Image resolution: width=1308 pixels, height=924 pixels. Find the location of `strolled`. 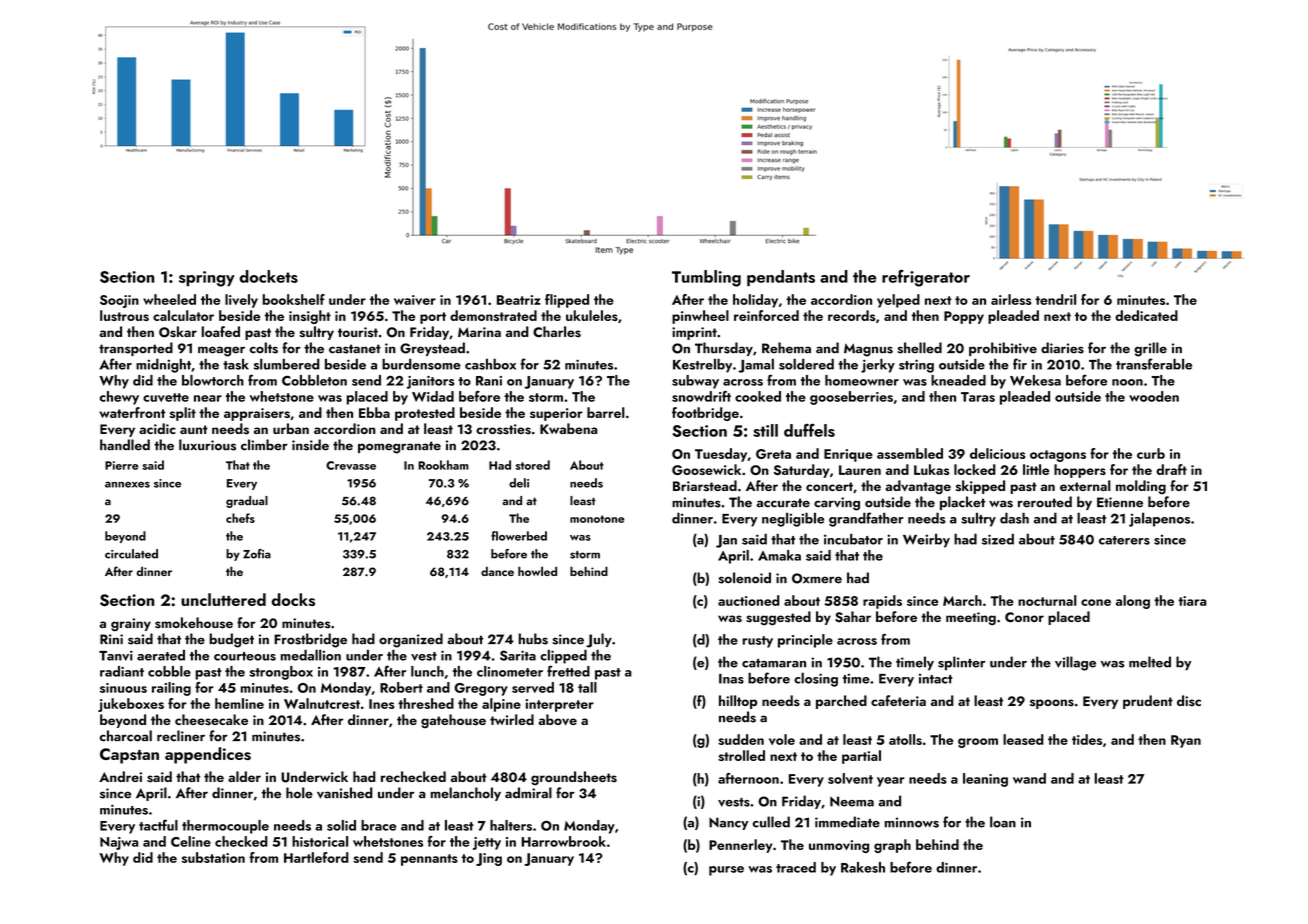

strolled is located at coordinates (741, 755).
